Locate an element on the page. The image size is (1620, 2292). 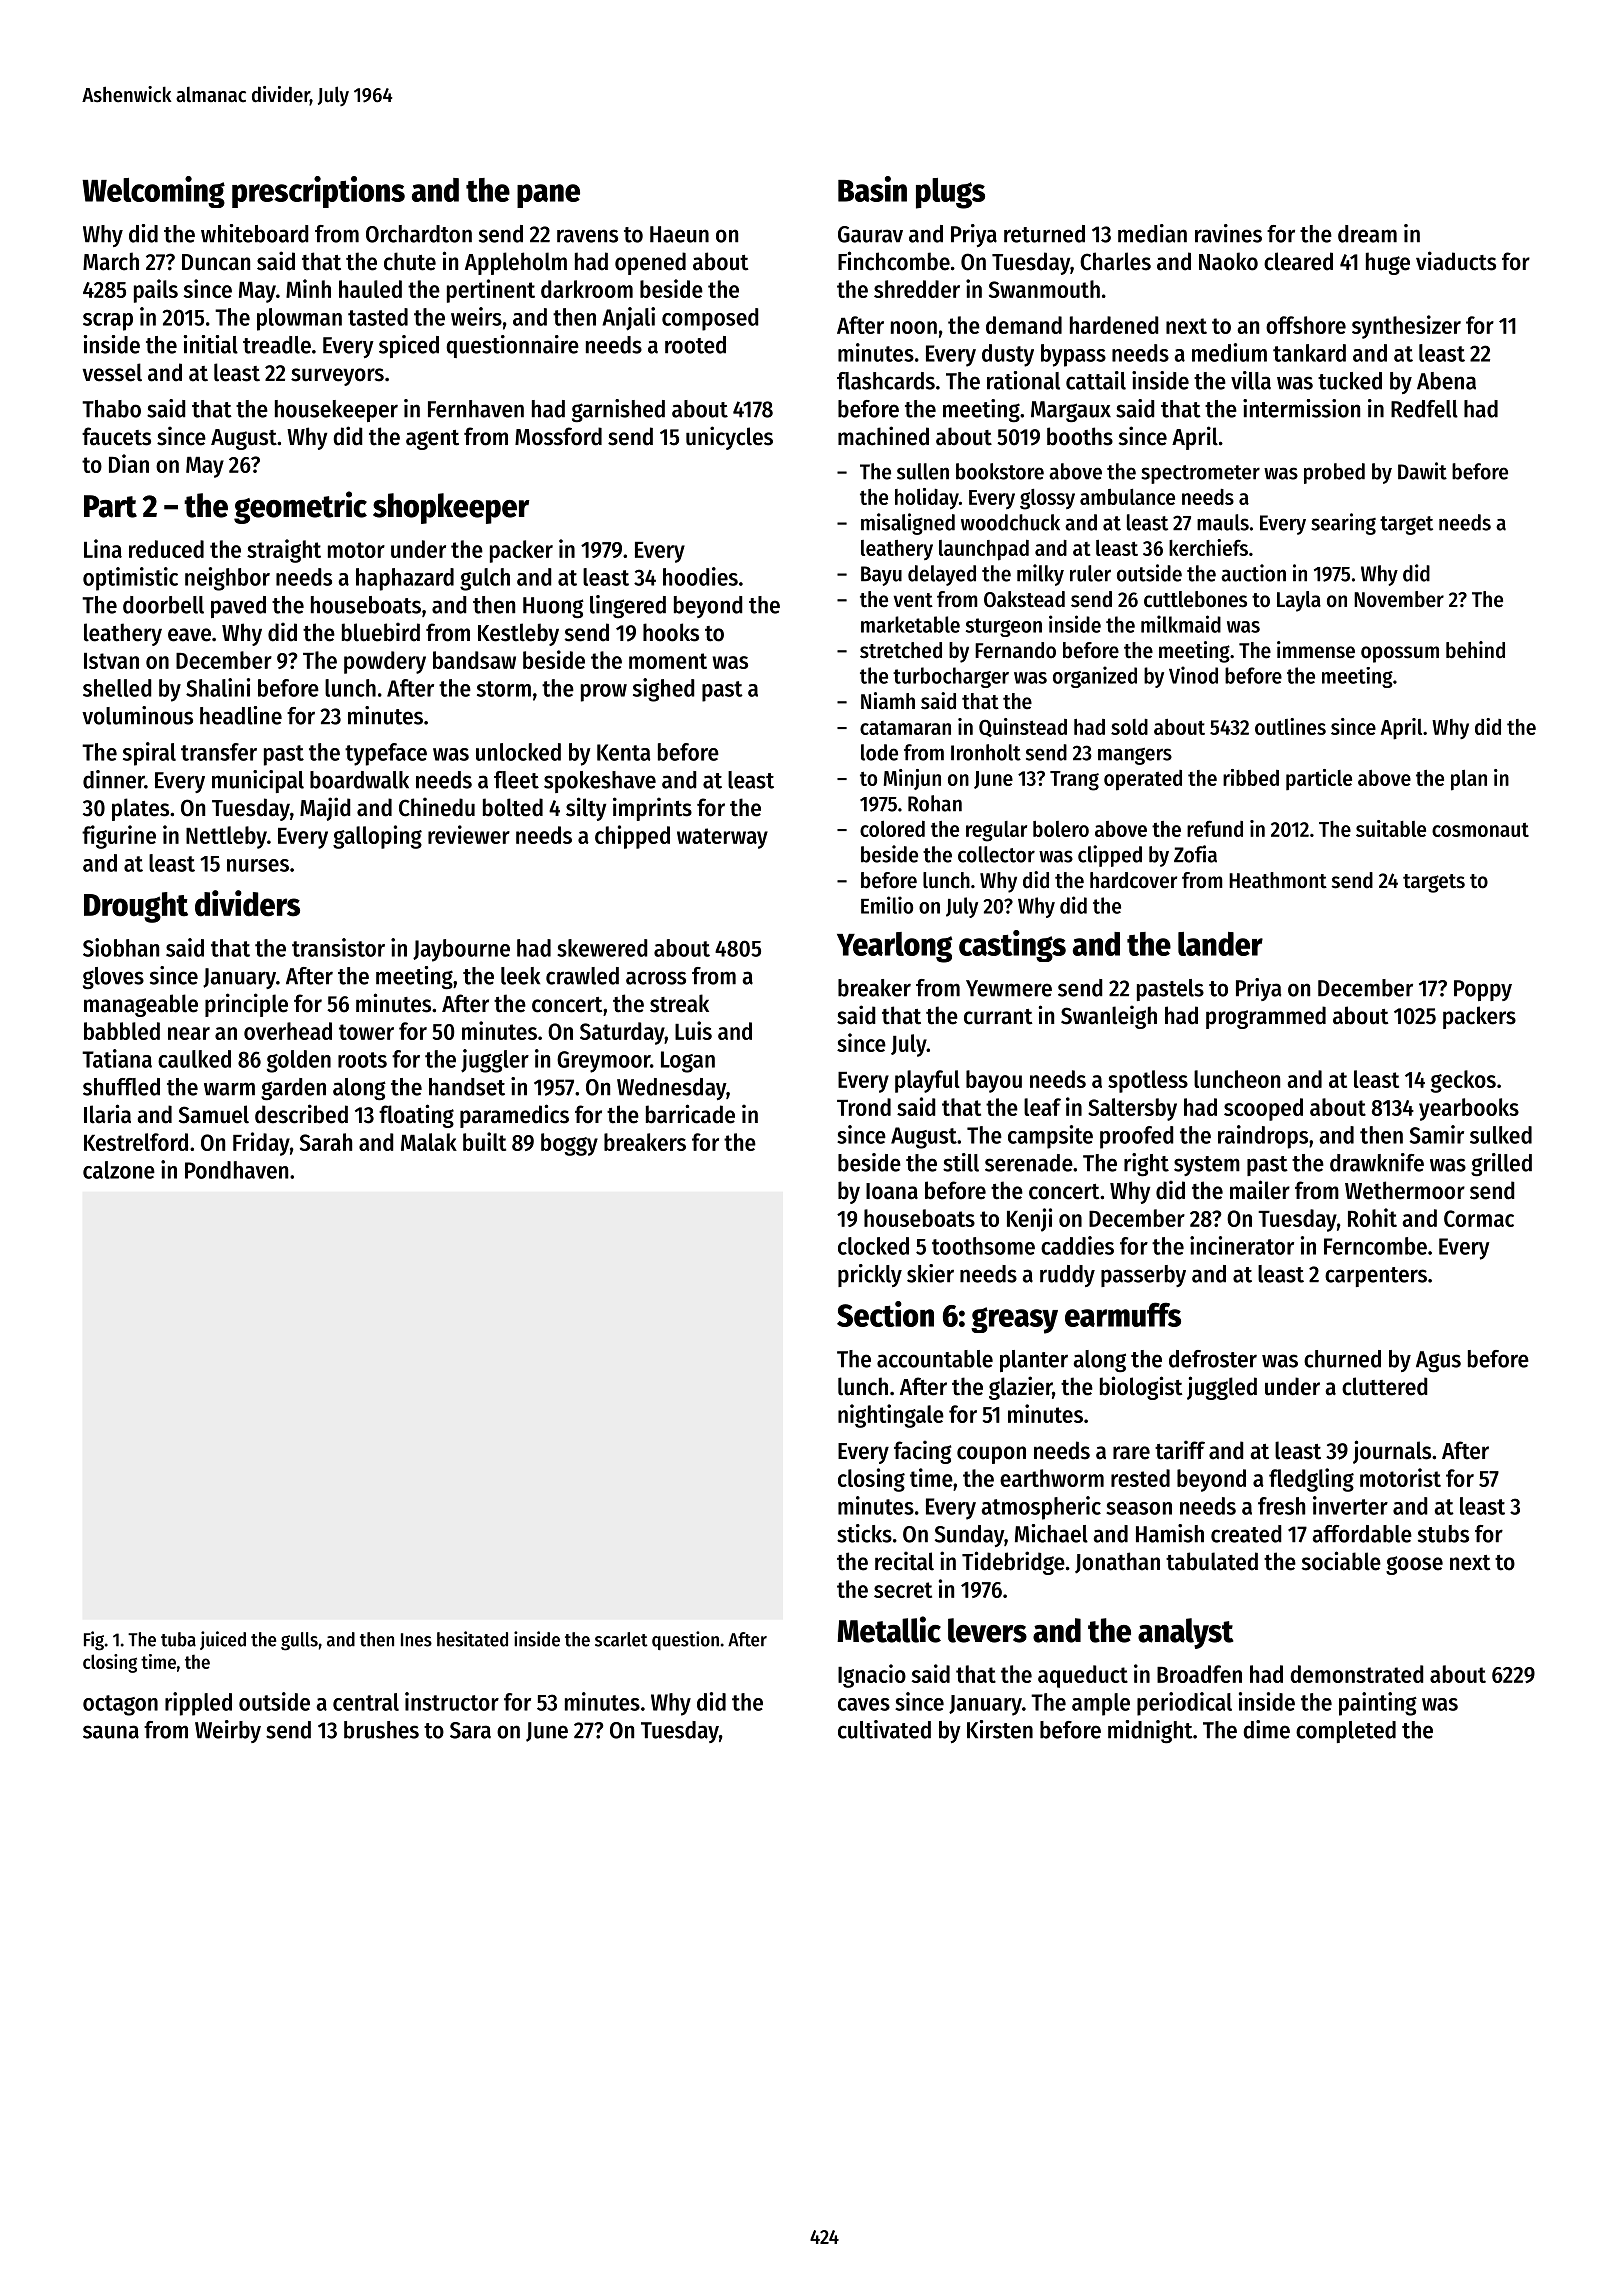
pane is located at coordinates (548, 196).
